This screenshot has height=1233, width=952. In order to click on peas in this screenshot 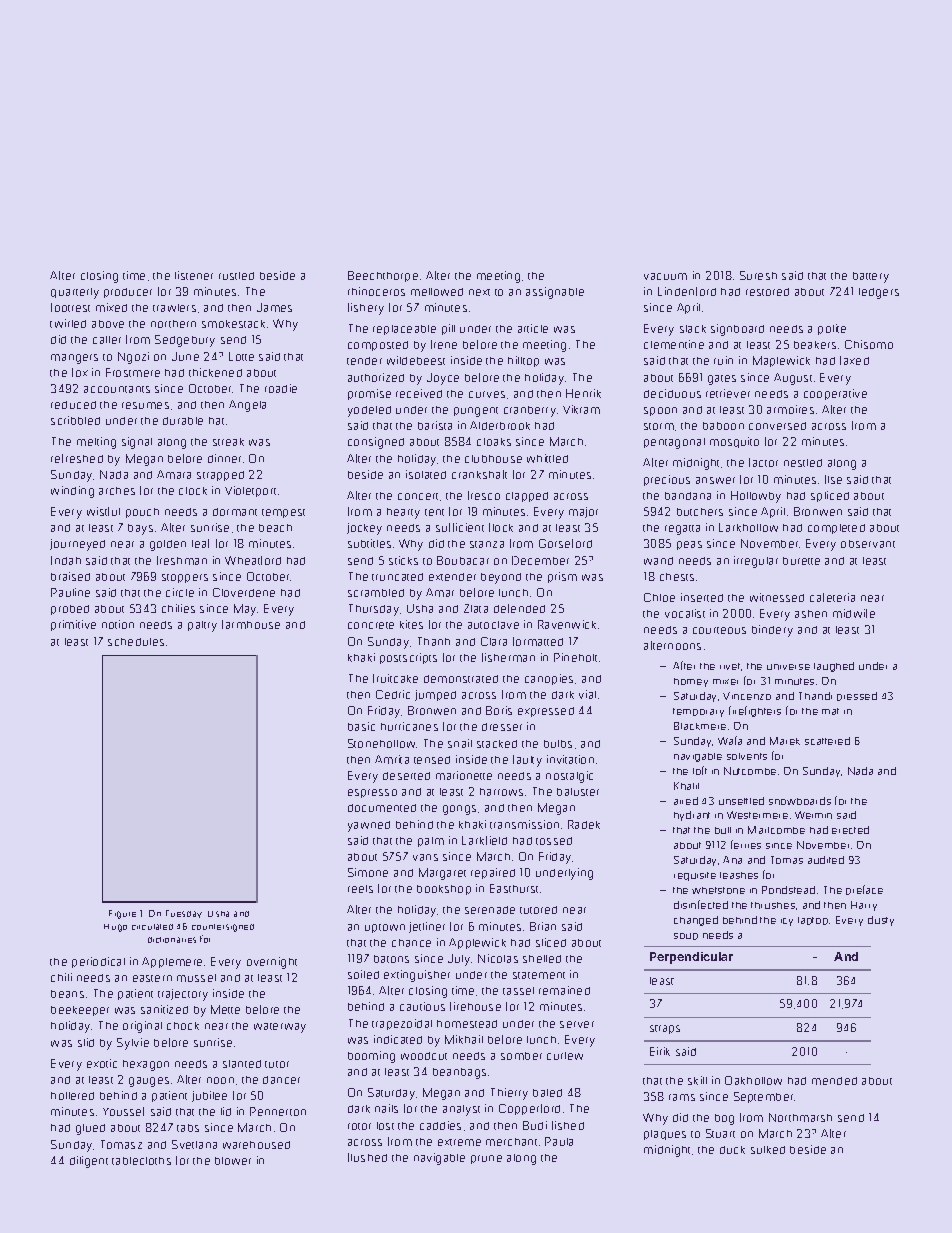, I will do `click(689, 545)`.
